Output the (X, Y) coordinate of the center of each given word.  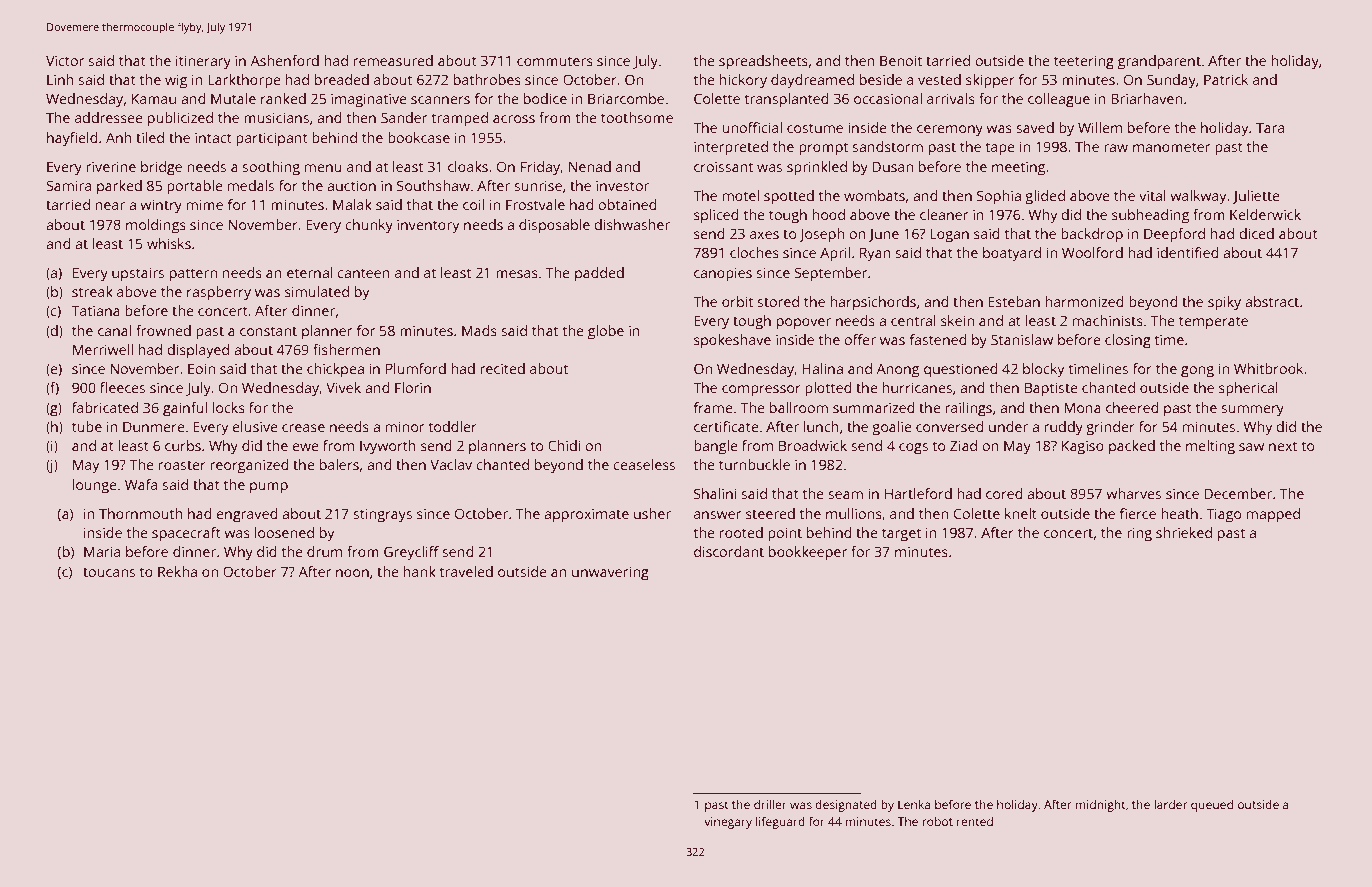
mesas (517, 274)
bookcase (419, 137)
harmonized (1084, 301)
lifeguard (780, 822)
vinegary (728, 823)
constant (268, 331)
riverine (111, 166)
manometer (1171, 147)
